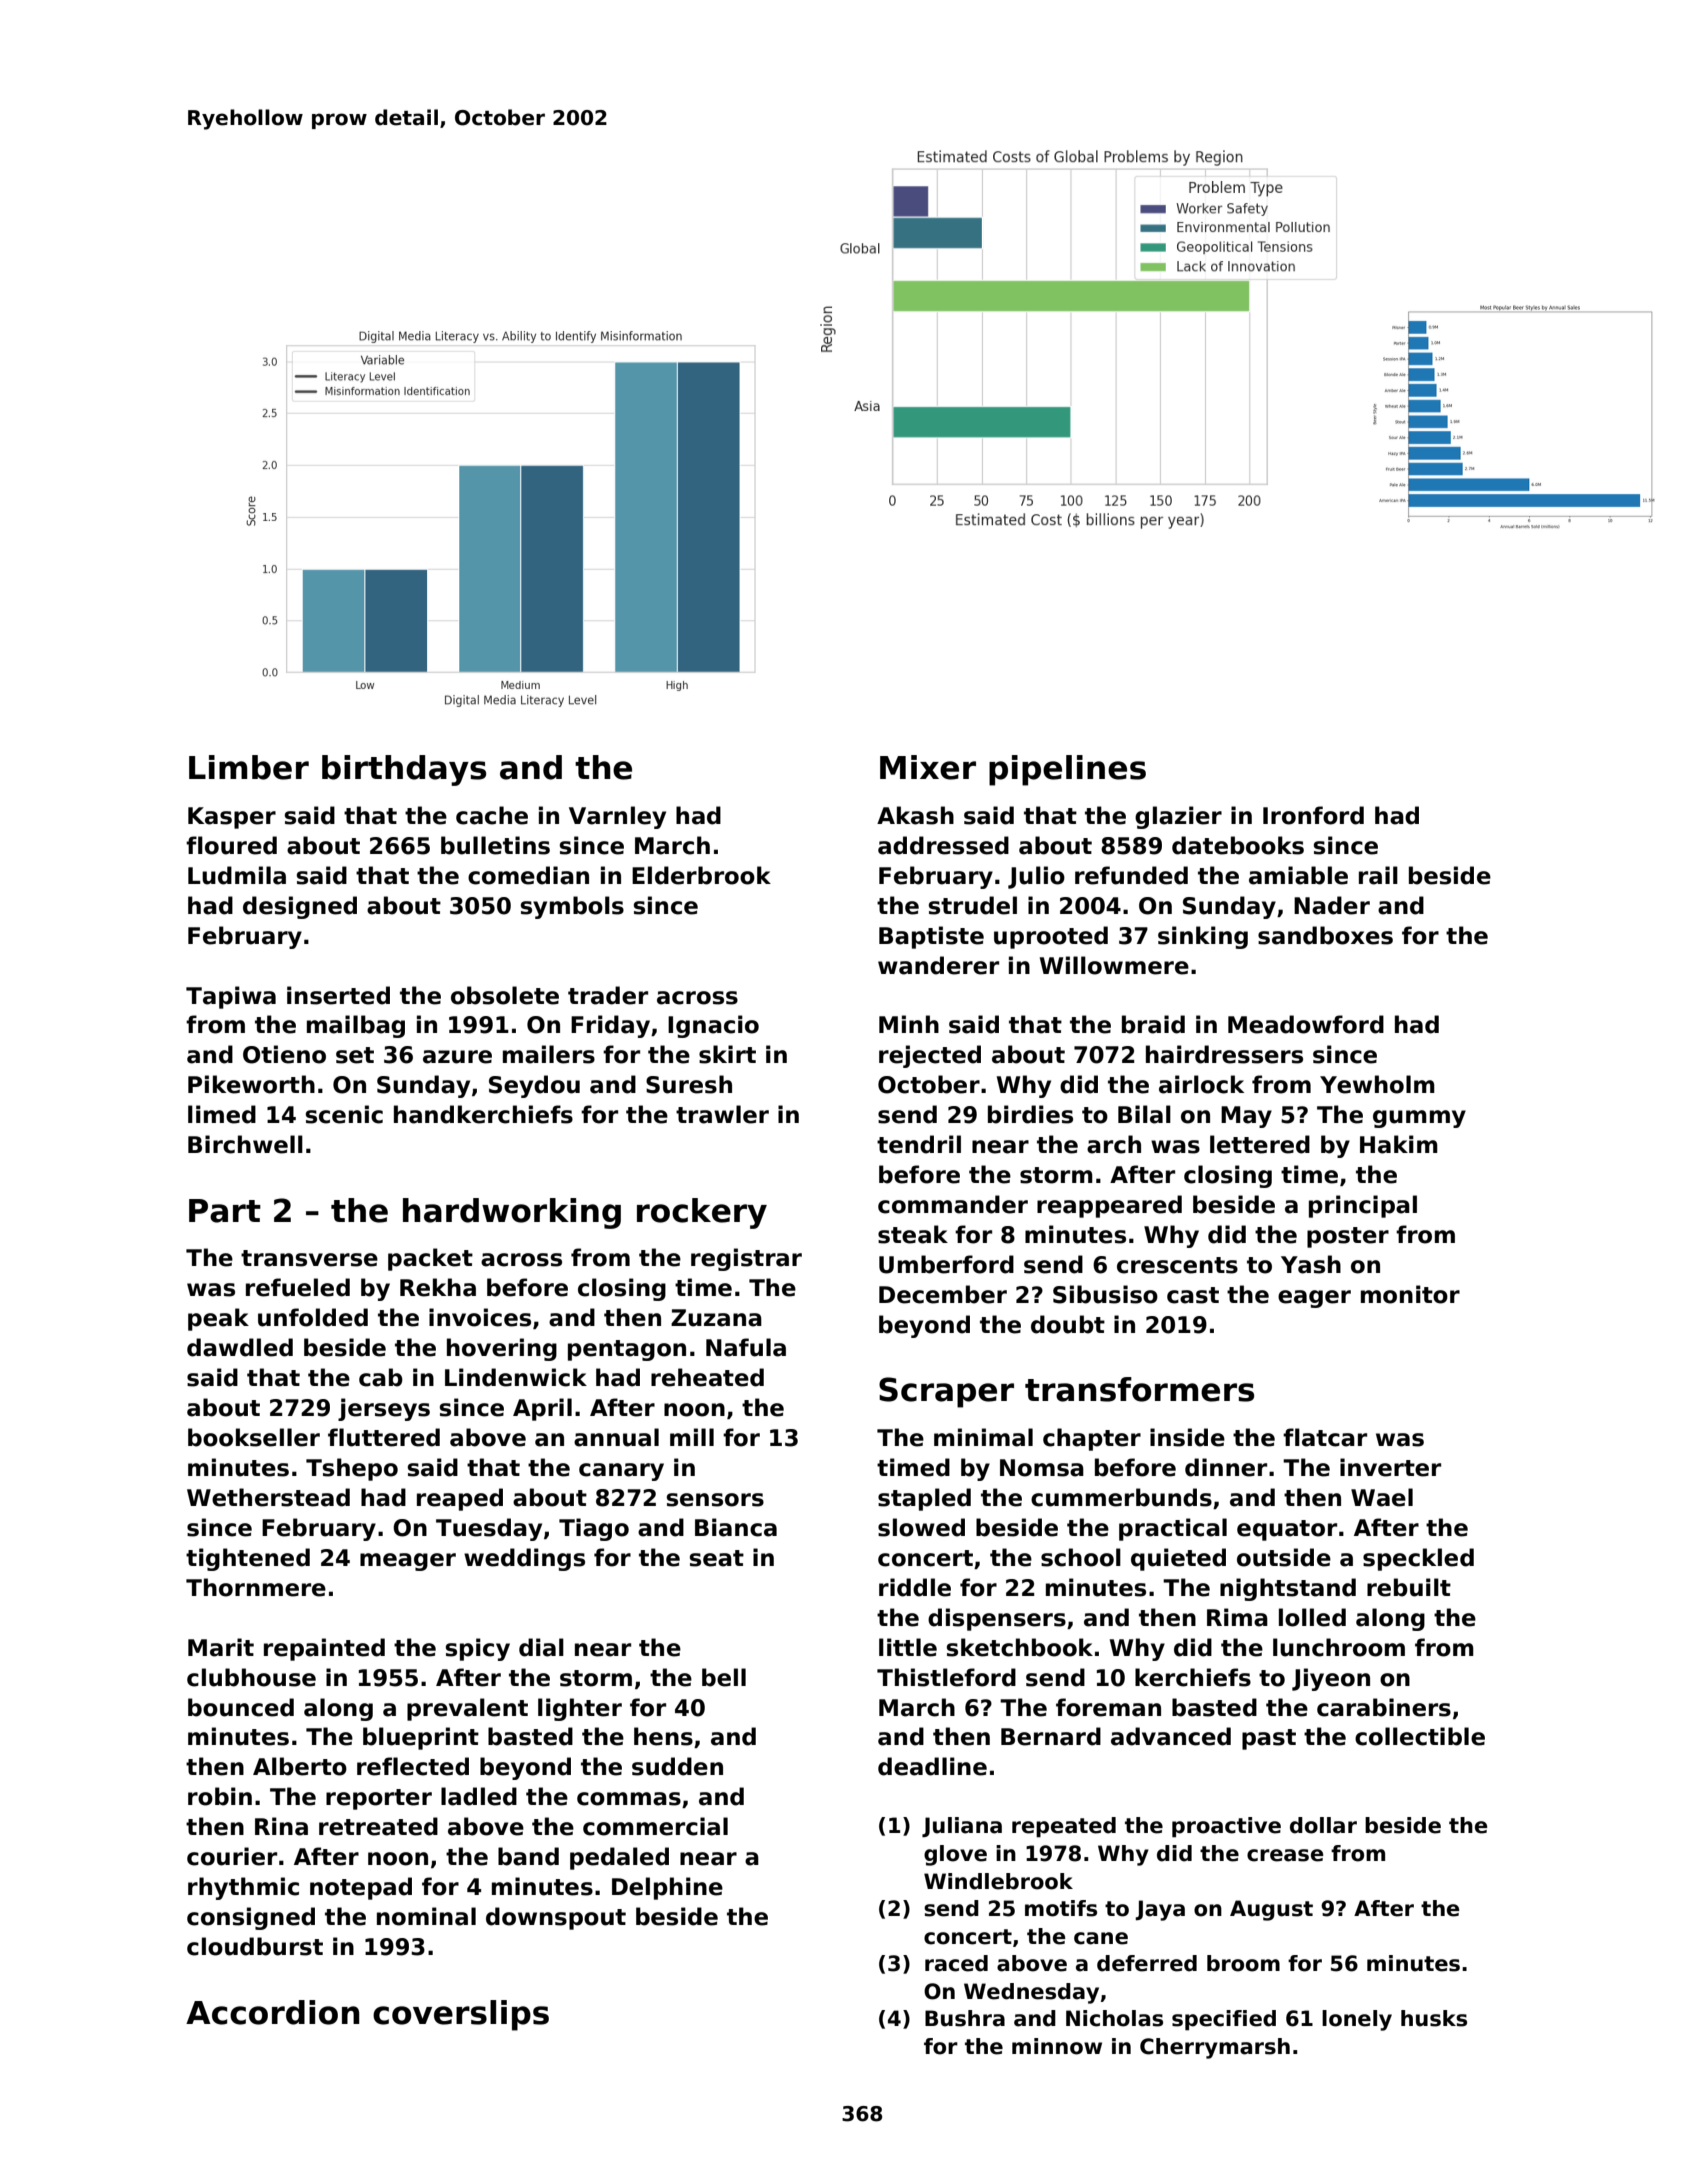 The width and height of the page is (1683, 2178). I want to click on rail, so click(1378, 875).
